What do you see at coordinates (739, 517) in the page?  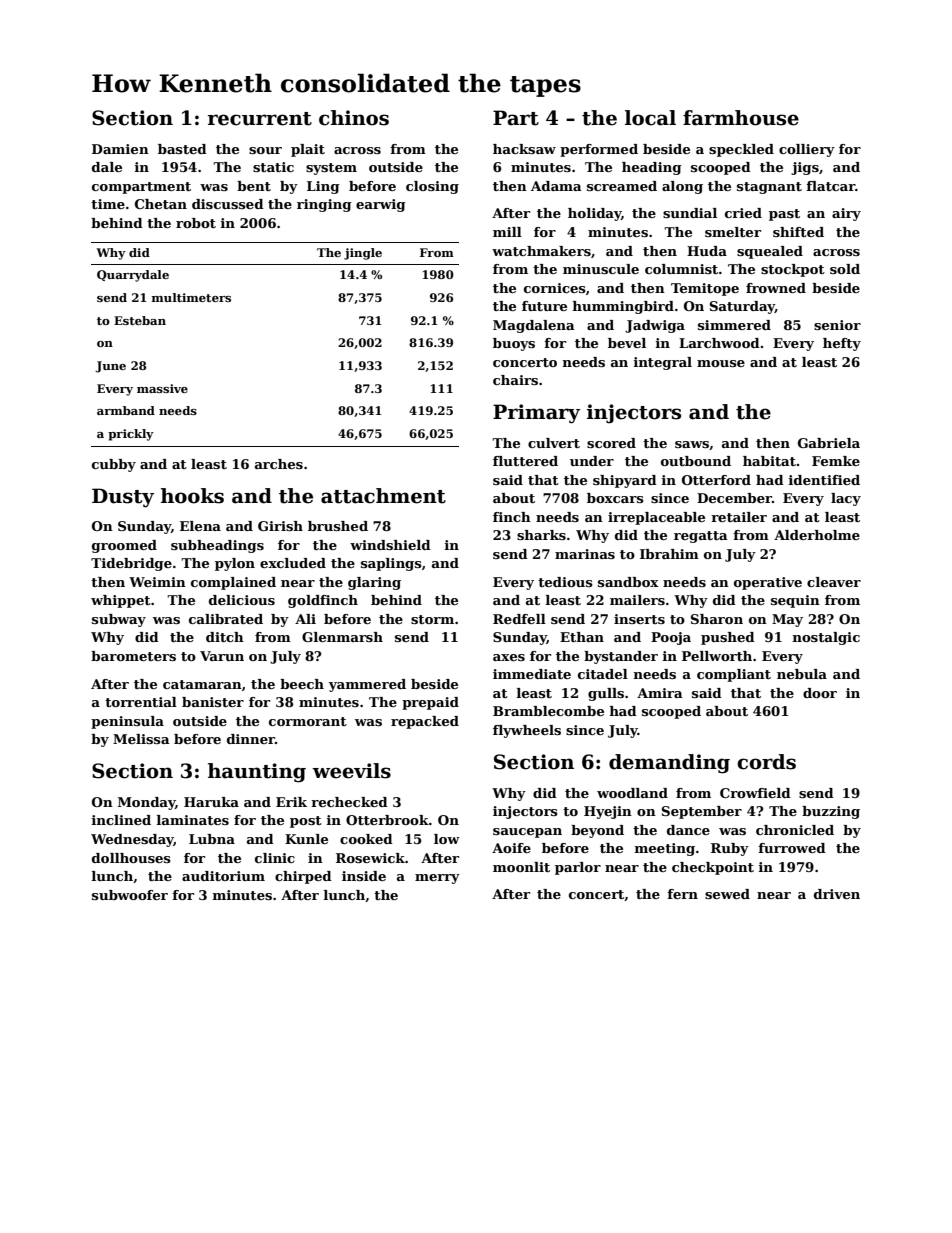 I see `retailer` at bounding box center [739, 517].
